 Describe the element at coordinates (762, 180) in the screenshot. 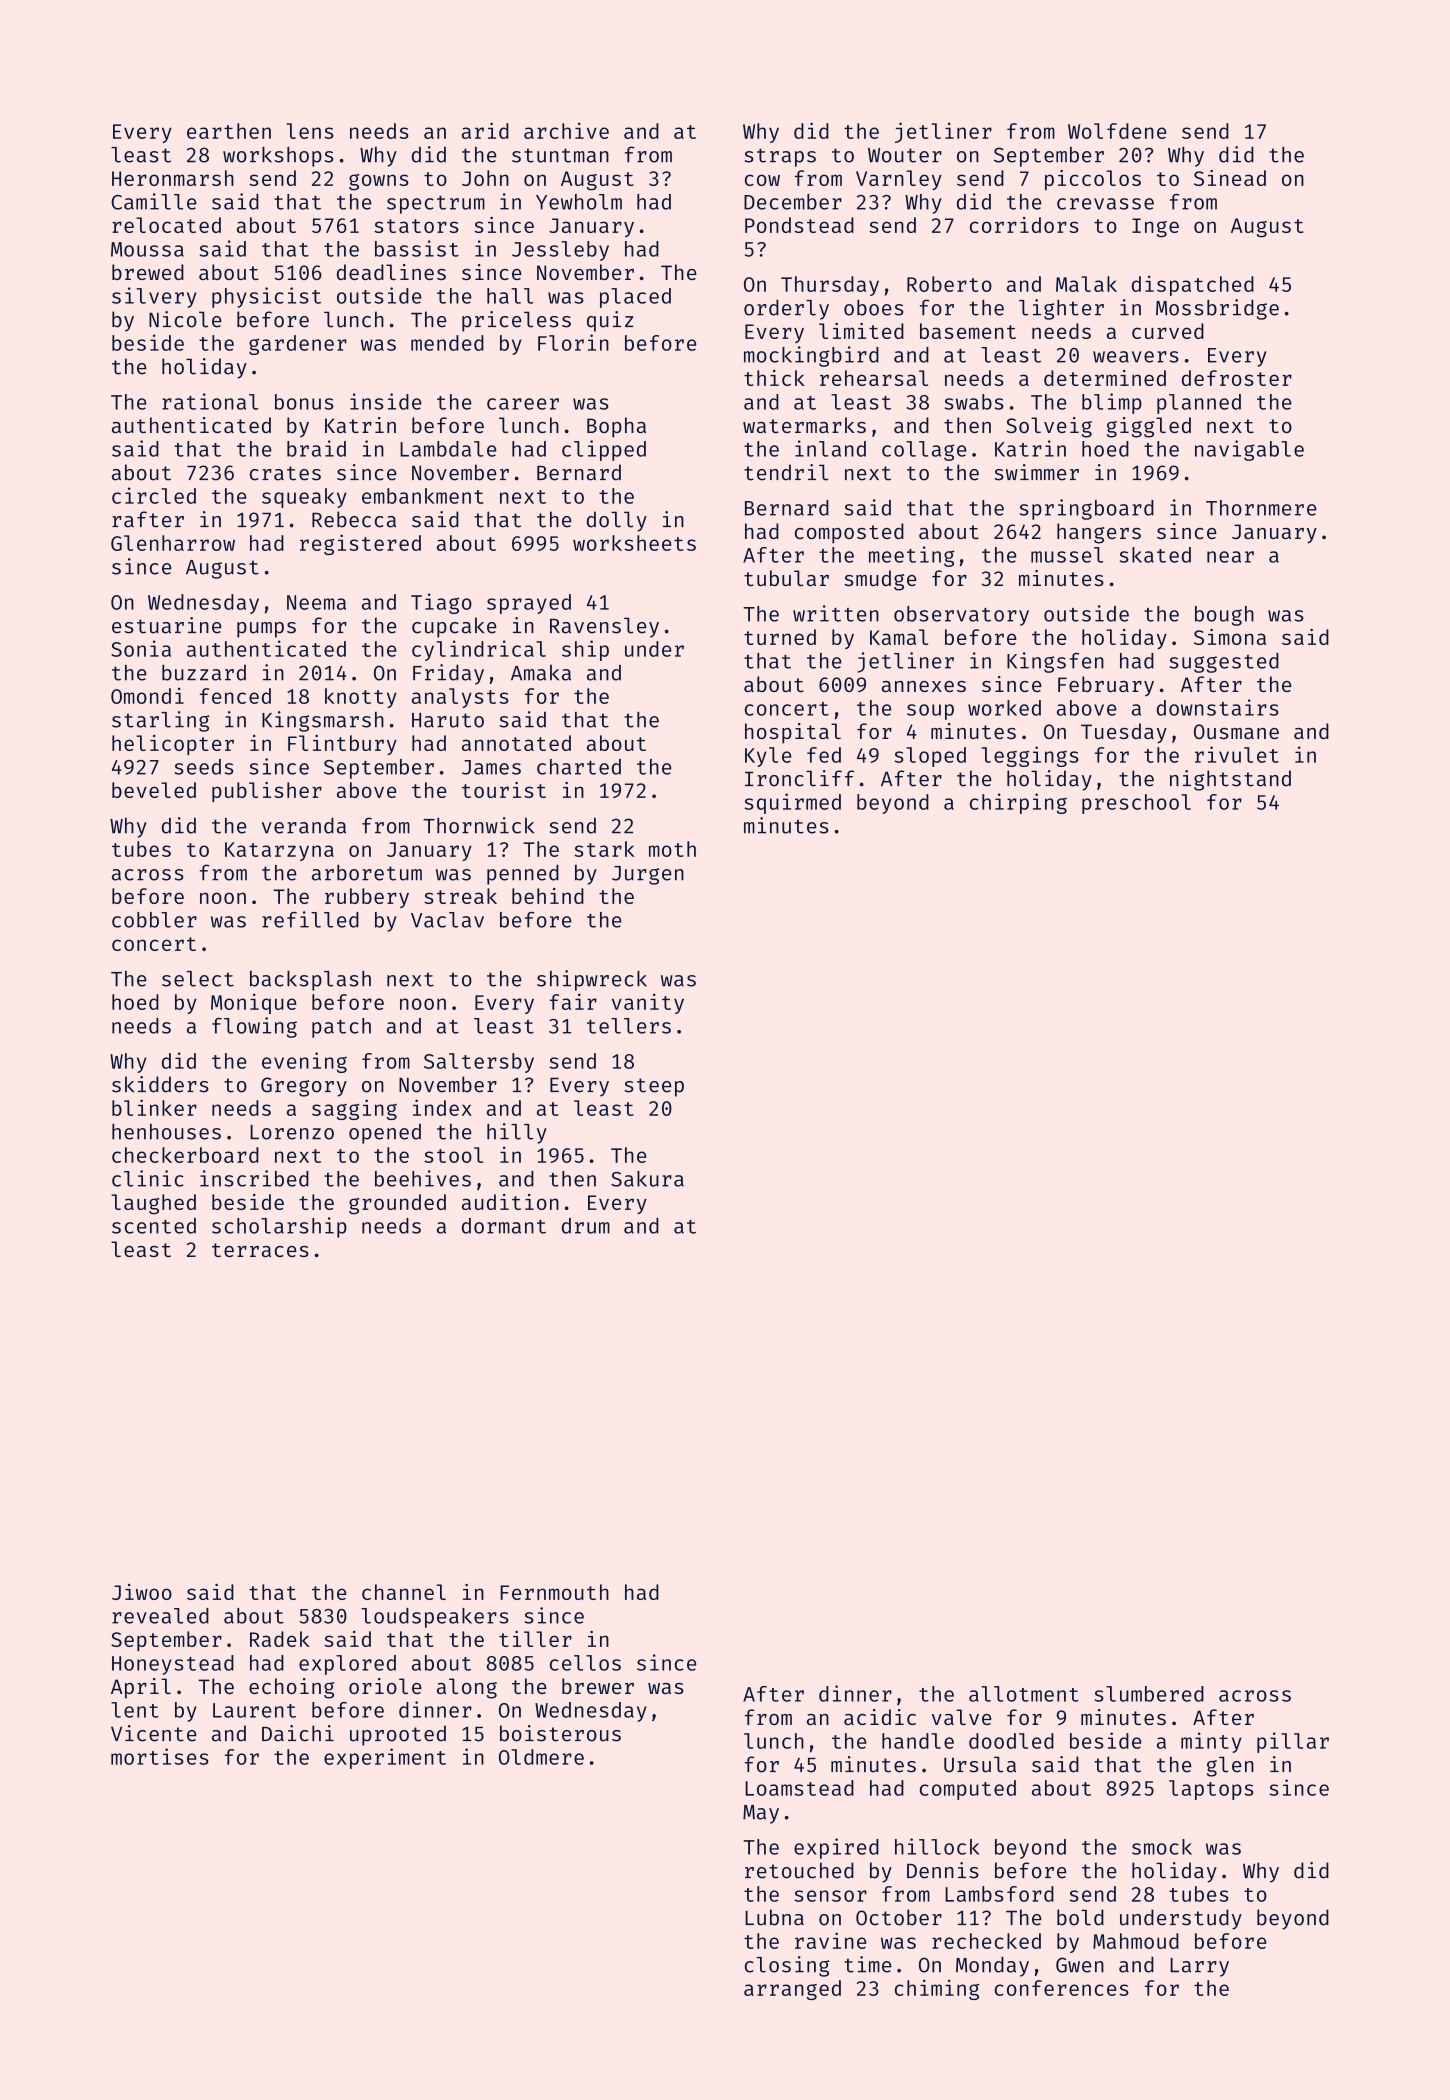

I see `cow` at that location.
